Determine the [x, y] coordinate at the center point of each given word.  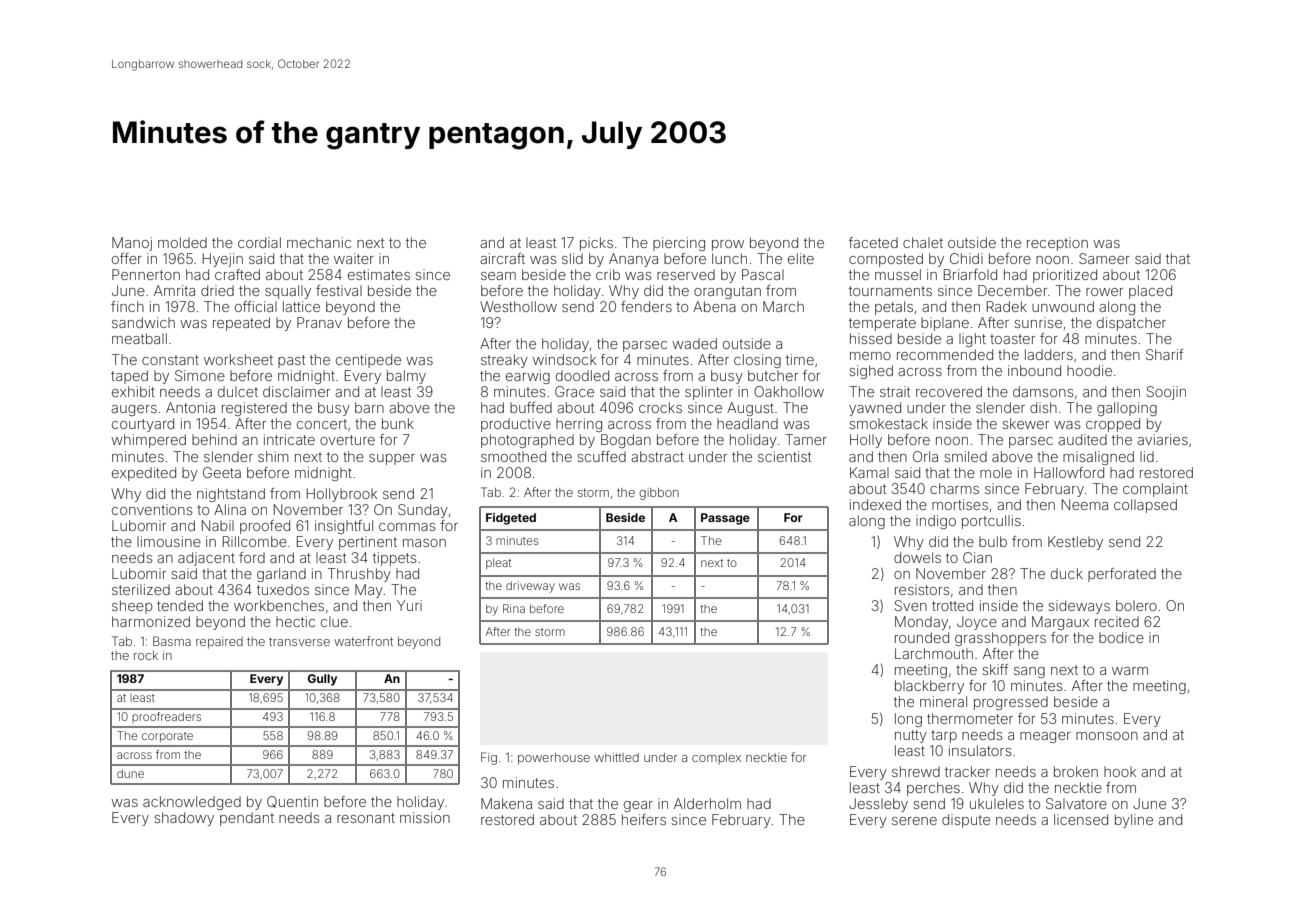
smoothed [513, 456]
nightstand [231, 495]
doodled [582, 375]
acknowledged [192, 803]
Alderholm [707, 803]
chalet [923, 242]
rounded [922, 637]
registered [254, 409]
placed [1150, 292]
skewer [1025, 423]
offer [127, 258]
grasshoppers [1000, 639]
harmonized [151, 621]
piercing [679, 244]
